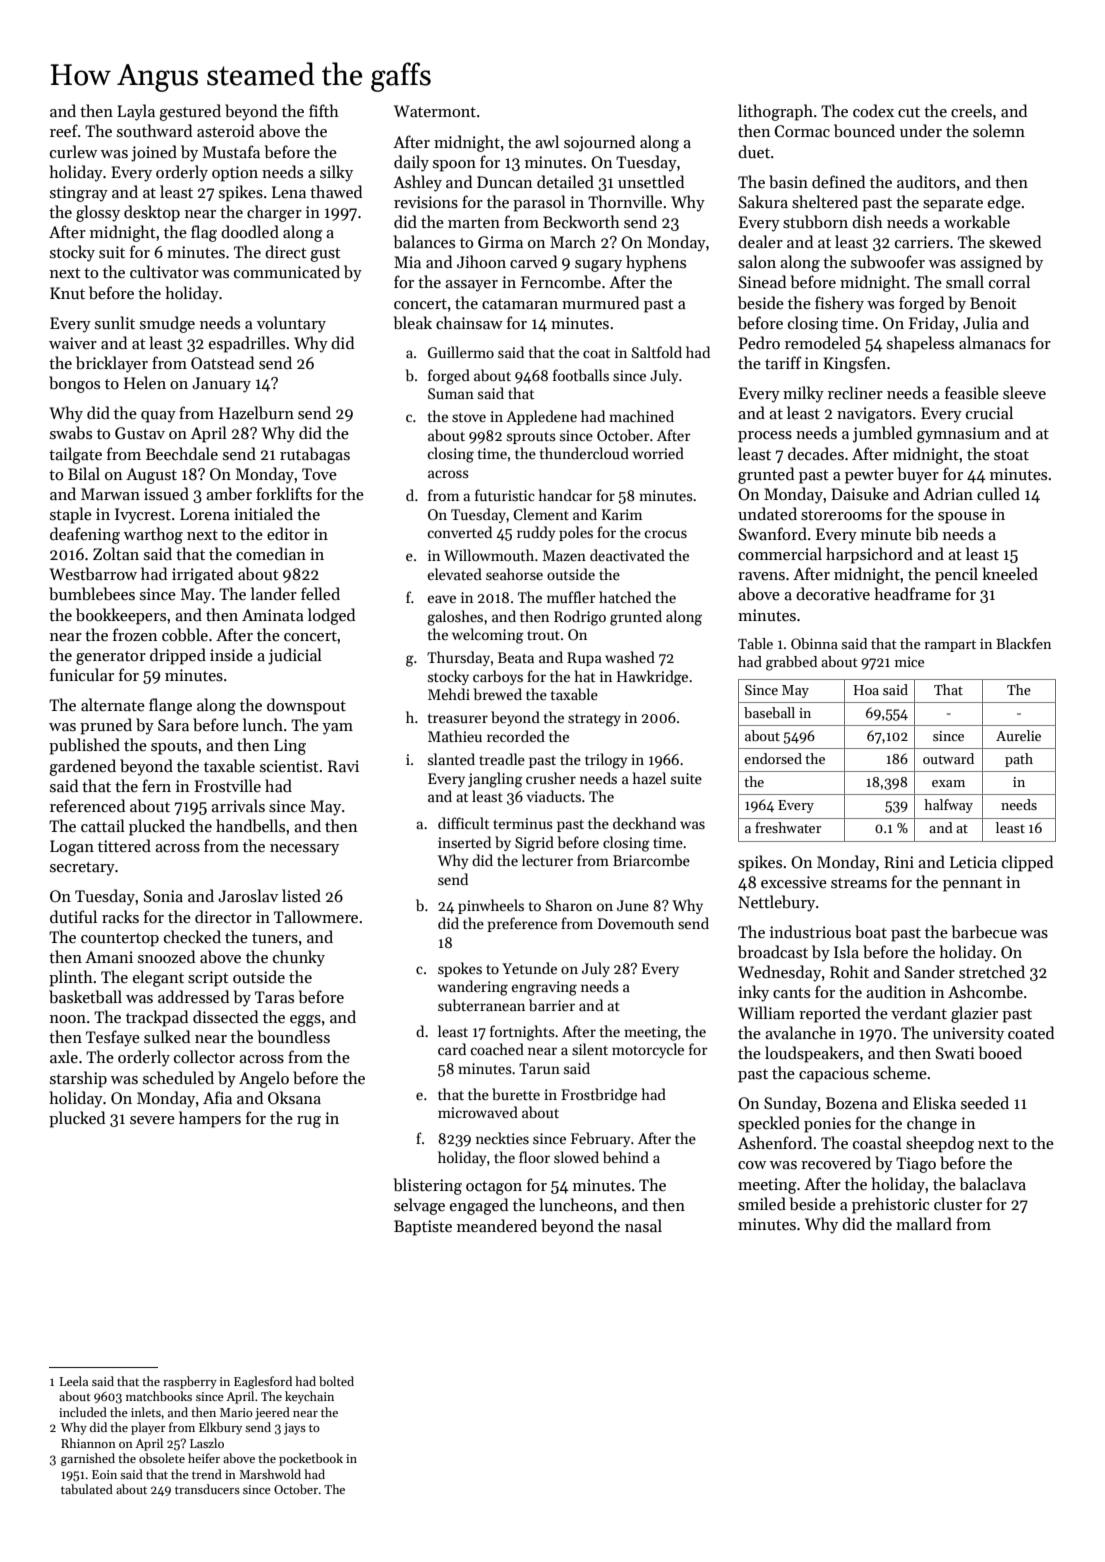 This screenshot has width=1105, height=1562. I want to click on verdant, so click(919, 1012).
